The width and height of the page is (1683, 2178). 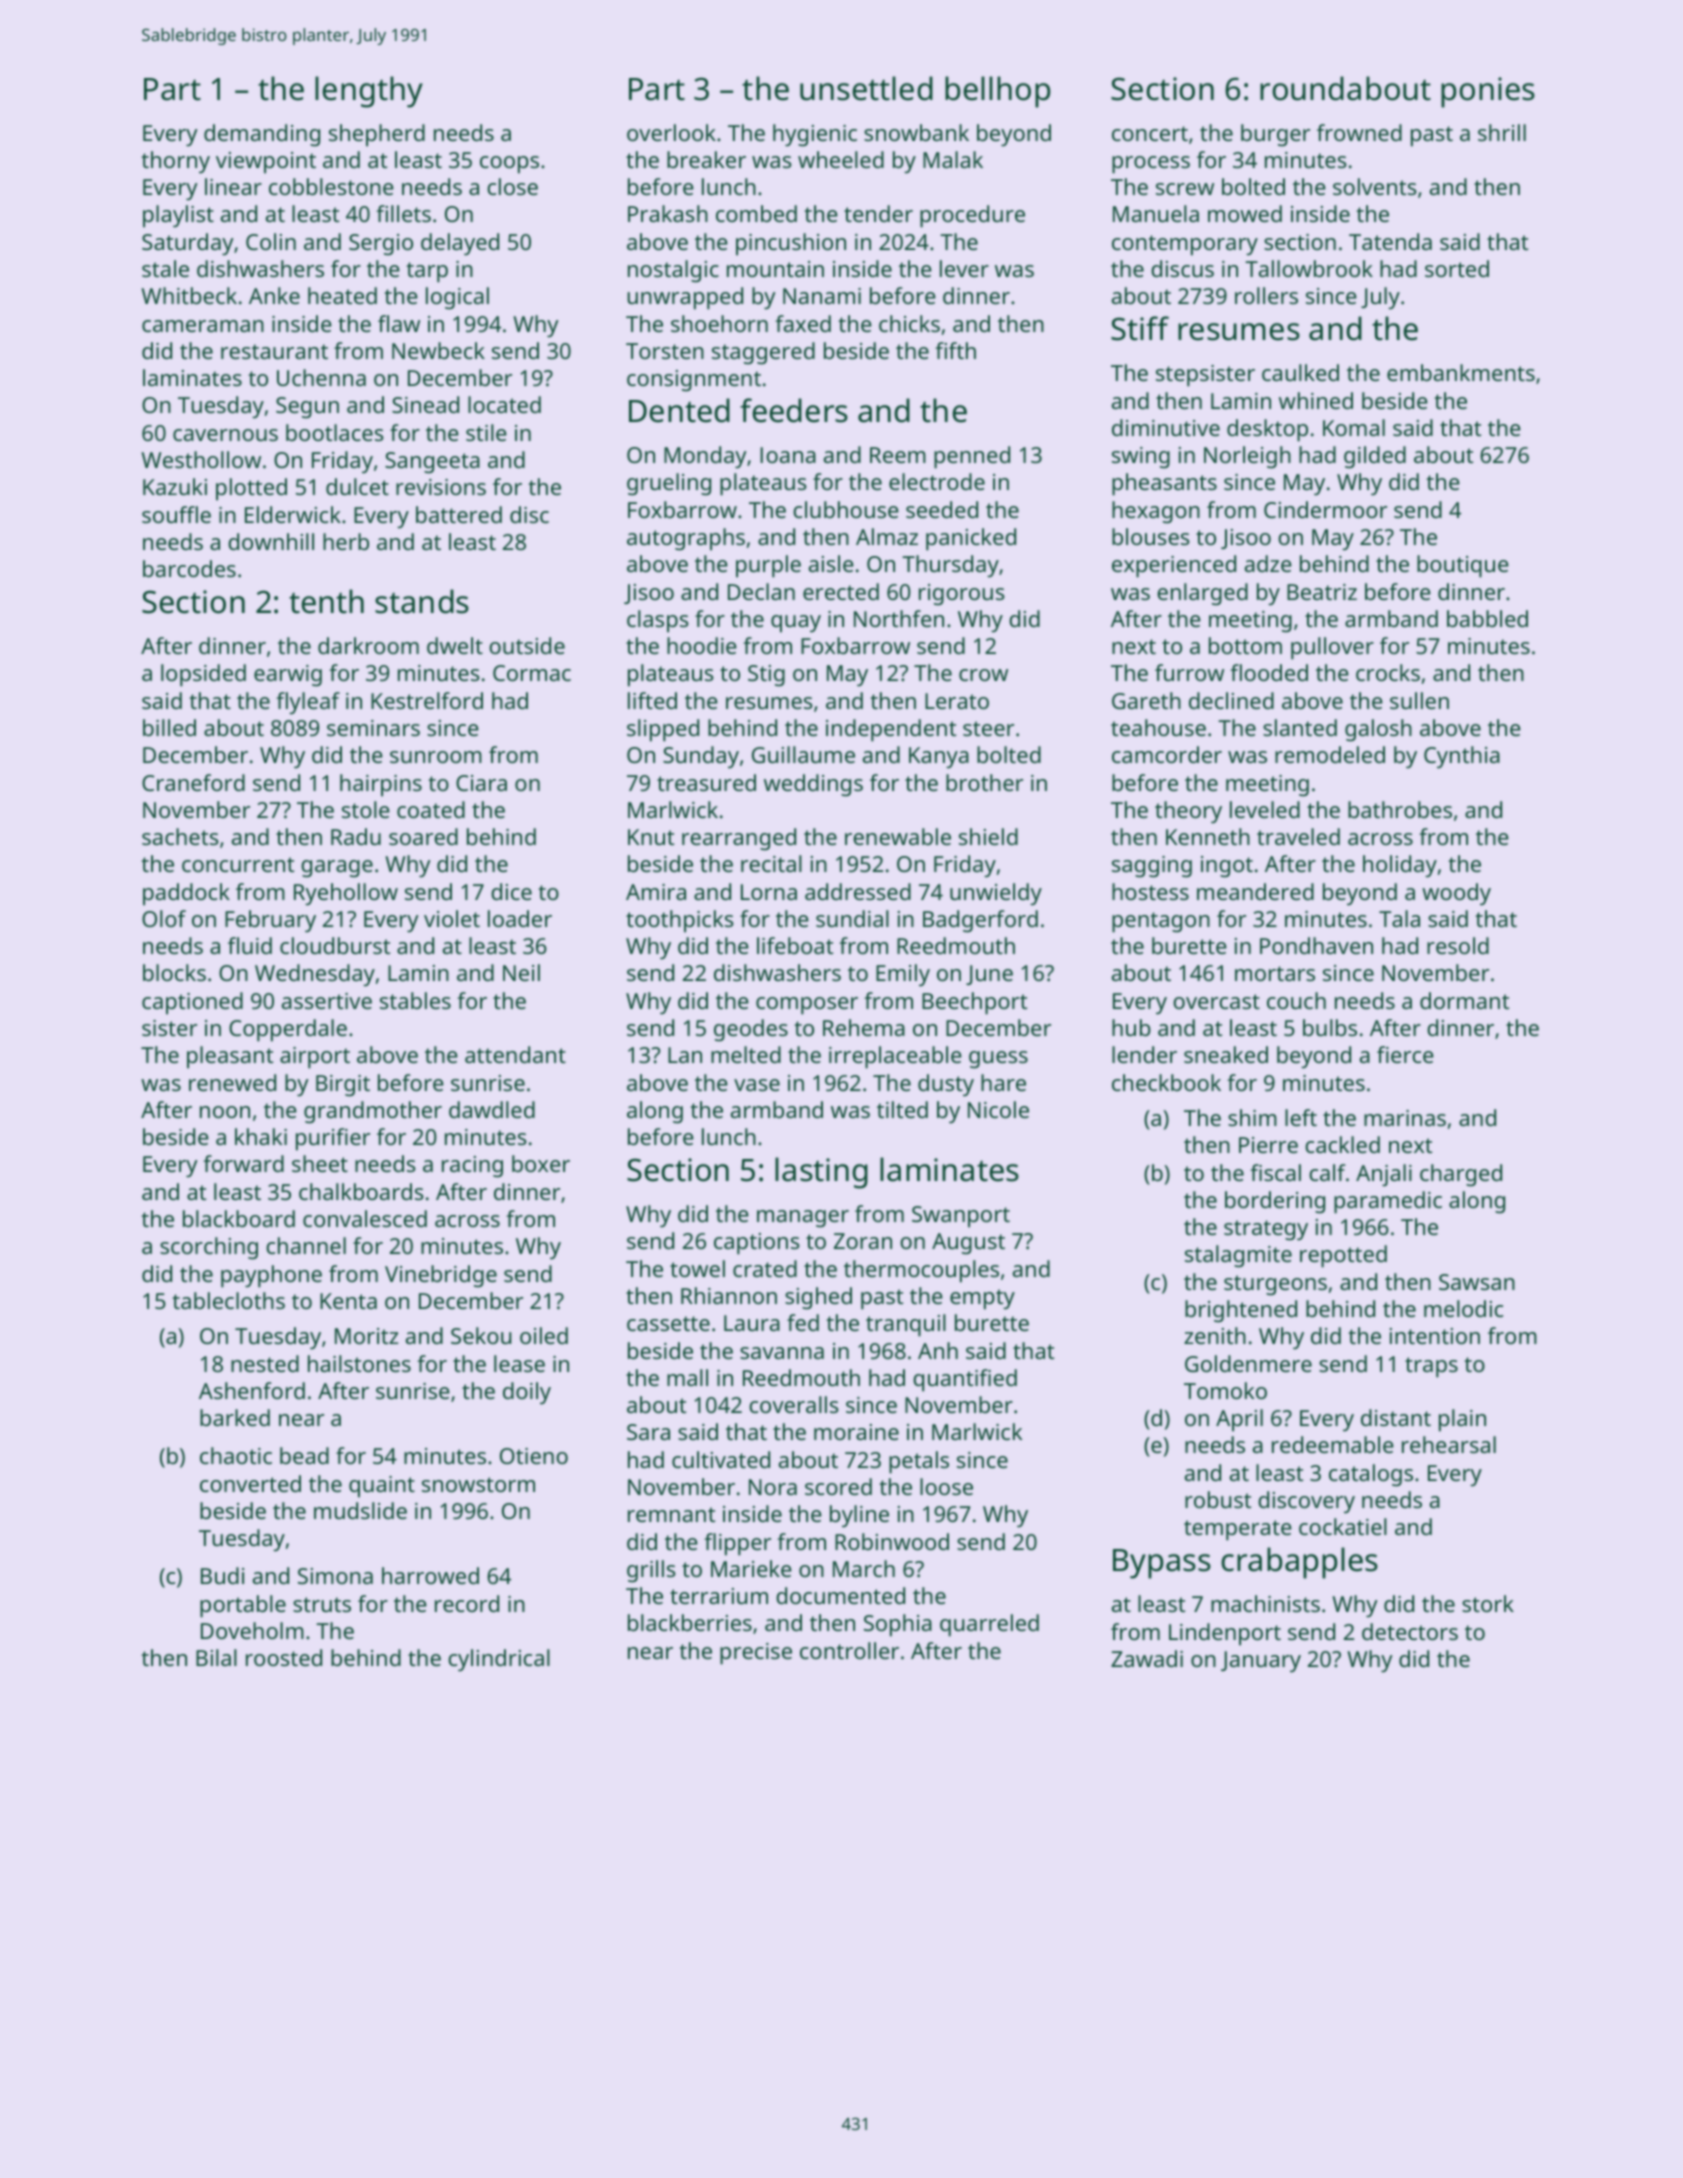 What do you see at coordinates (369, 92) in the page?
I see `lengthy` at bounding box center [369, 92].
